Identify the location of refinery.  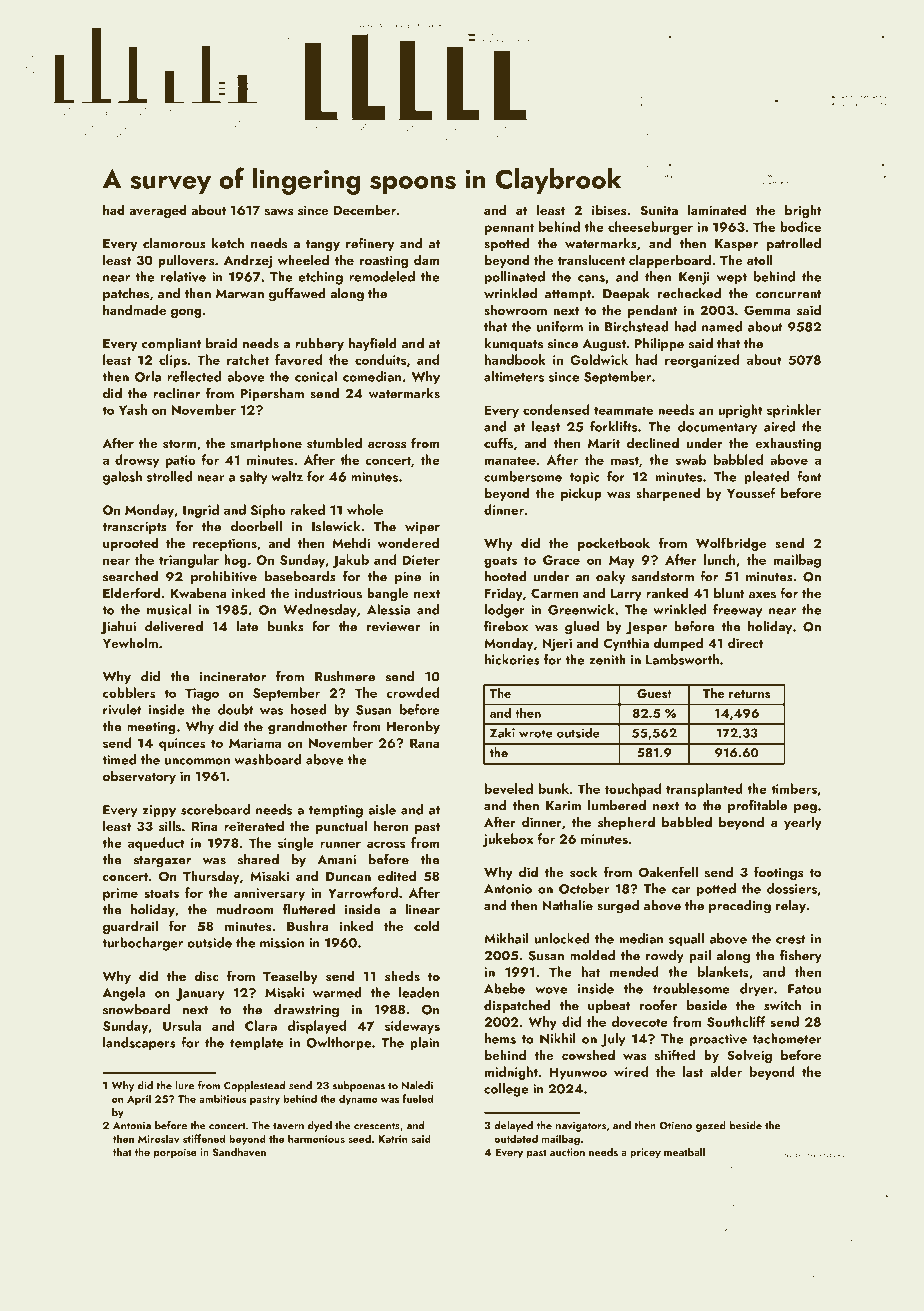
(370, 244).
